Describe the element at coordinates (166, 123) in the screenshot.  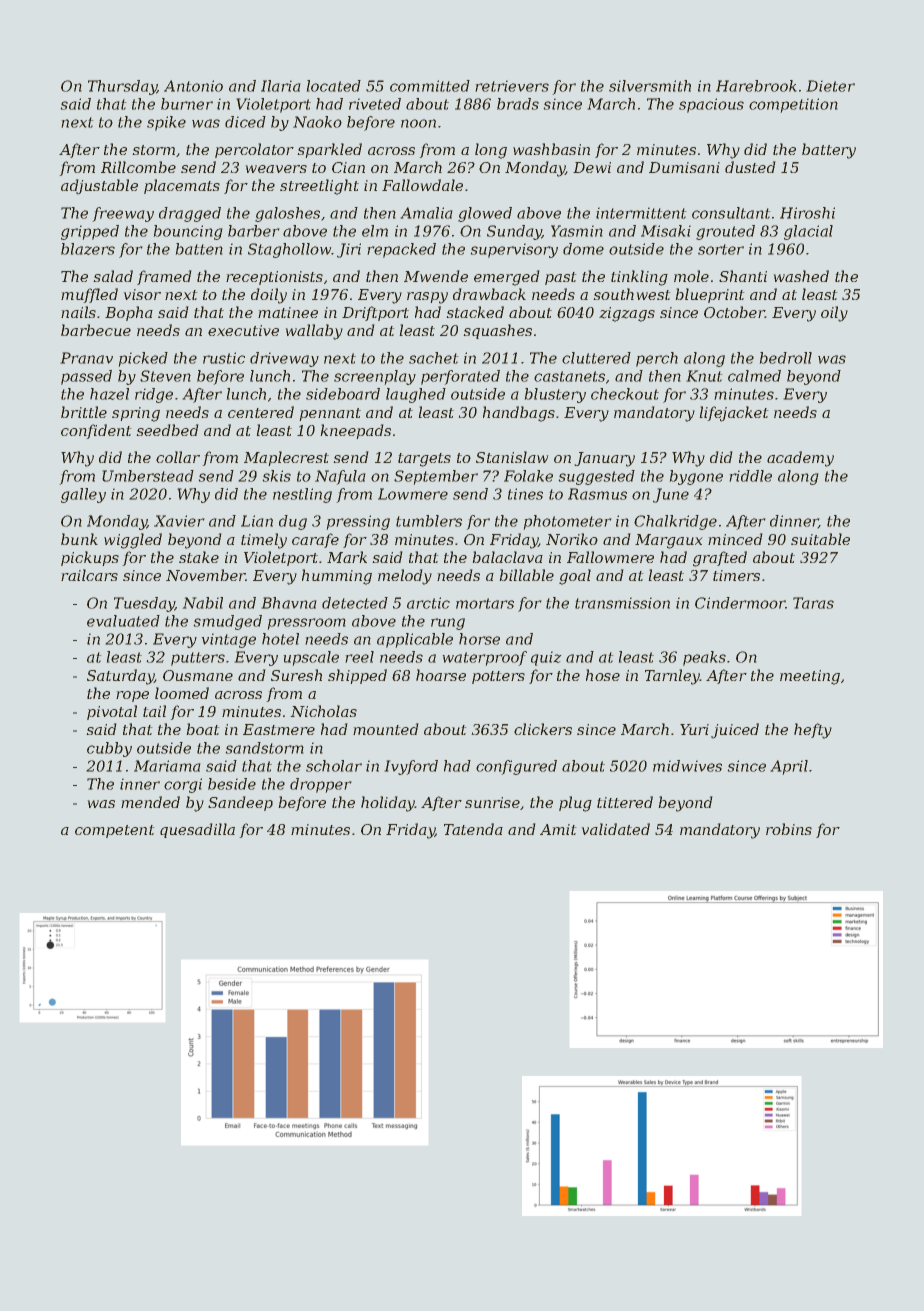
I see `spike` at that location.
